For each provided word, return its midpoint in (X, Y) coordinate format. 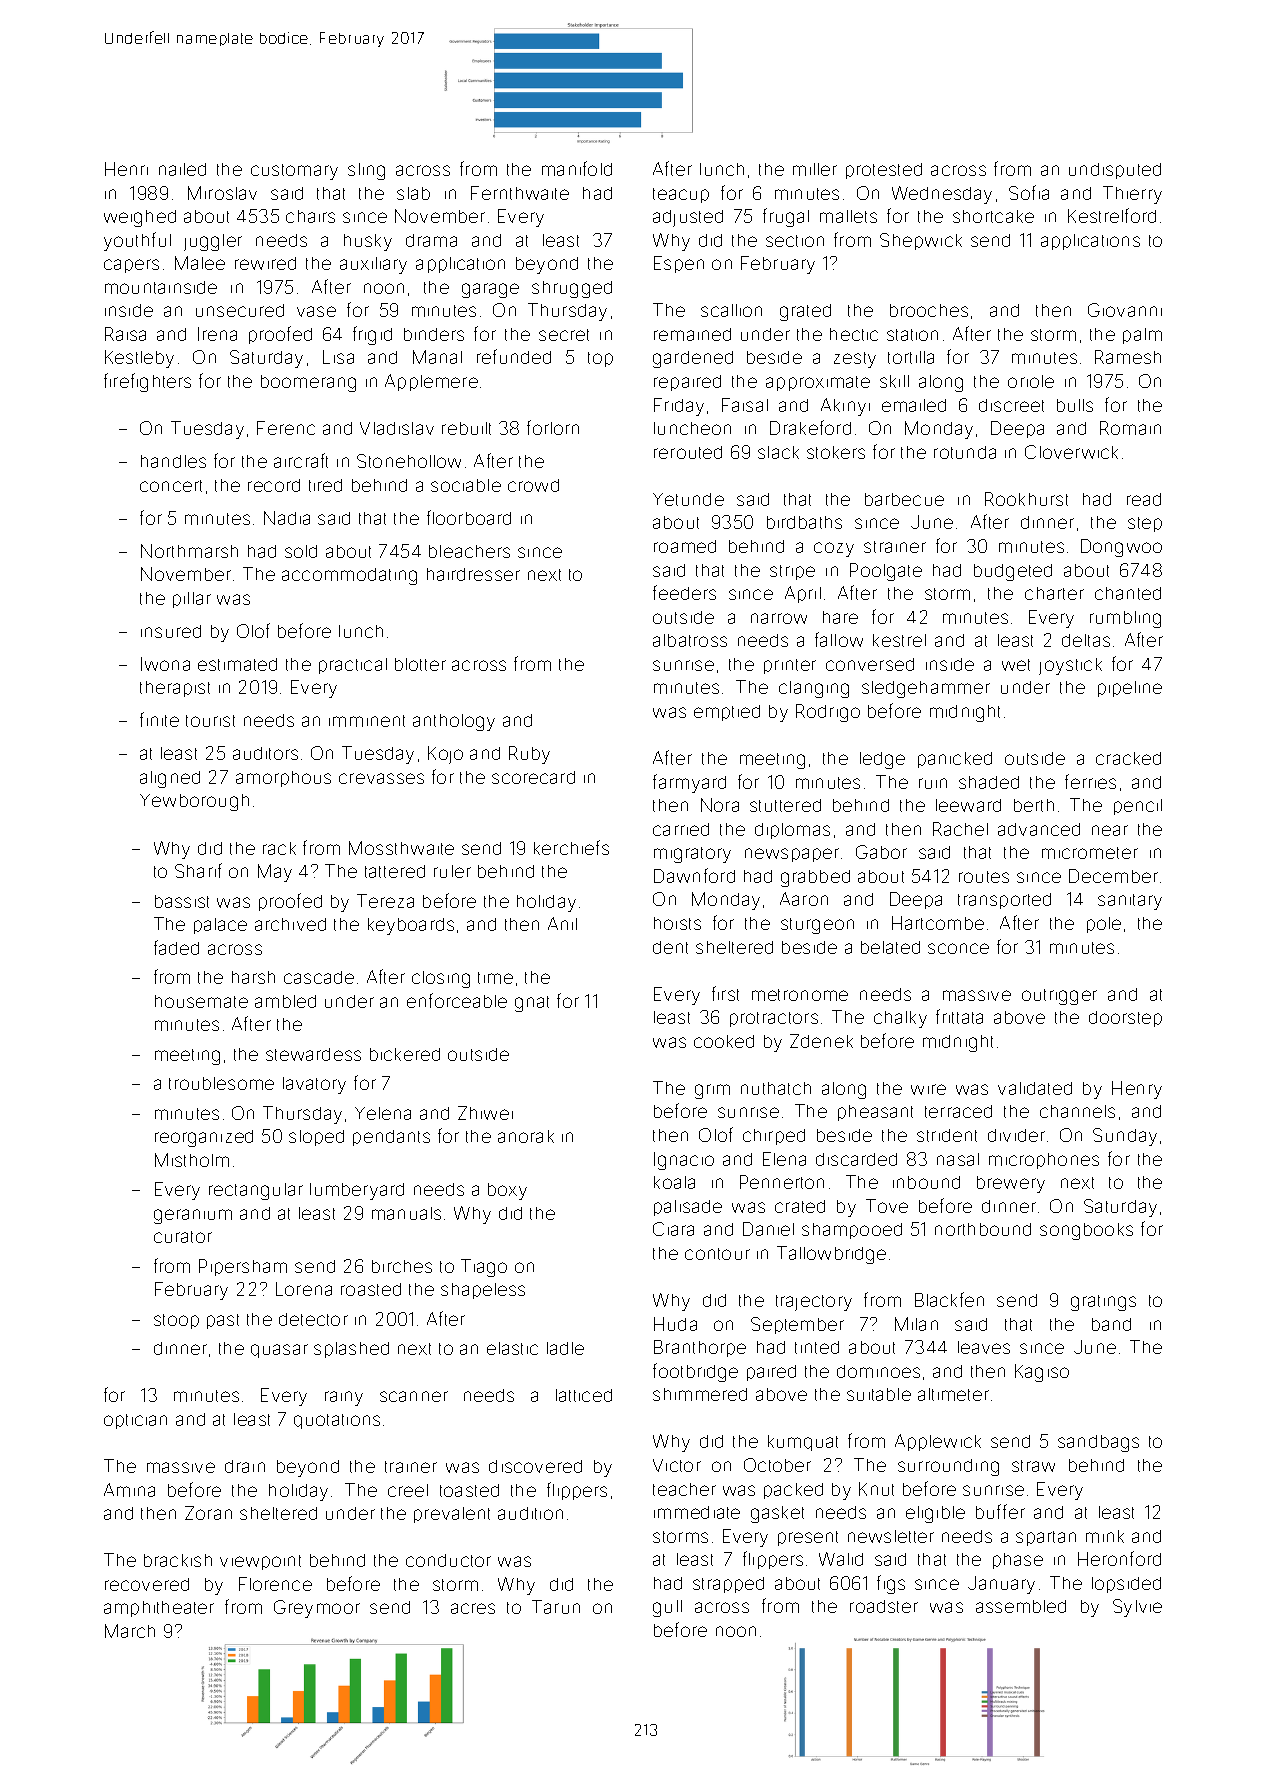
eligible (935, 1514)
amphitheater (159, 1609)
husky (368, 242)
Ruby (529, 755)
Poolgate (886, 572)
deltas (1086, 640)
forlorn (553, 427)
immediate (697, 1512)
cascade (319, 977)
